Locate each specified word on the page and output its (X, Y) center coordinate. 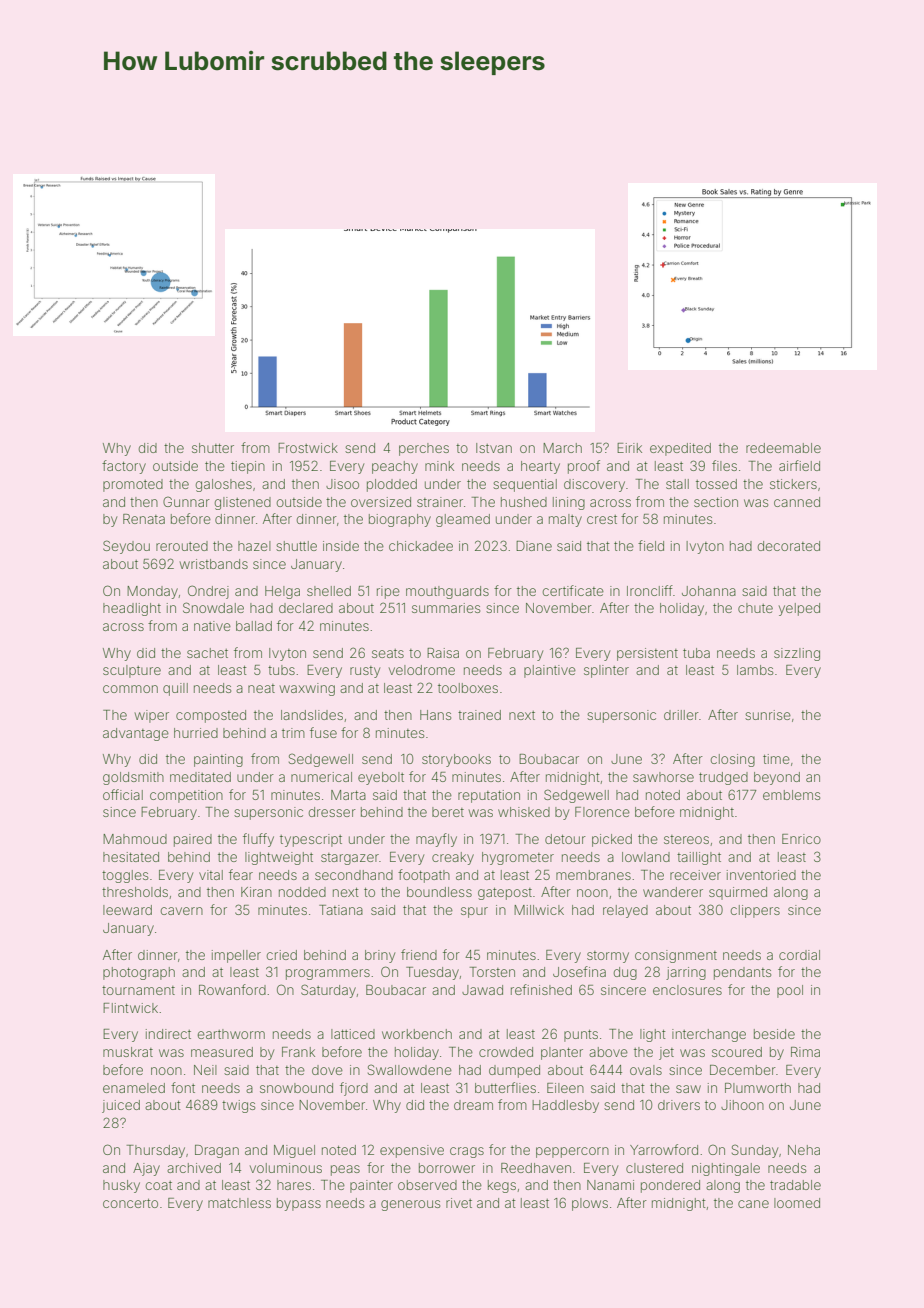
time (776, 759)
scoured (737, 1052)
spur (474, 912)
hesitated (131, 857)
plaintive (550, 671)
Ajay (146, 1169)
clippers (755, 911)
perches (424, 449)
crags (467, 1152)
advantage (136, 734)
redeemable (783, 448)
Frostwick (308, 448)
